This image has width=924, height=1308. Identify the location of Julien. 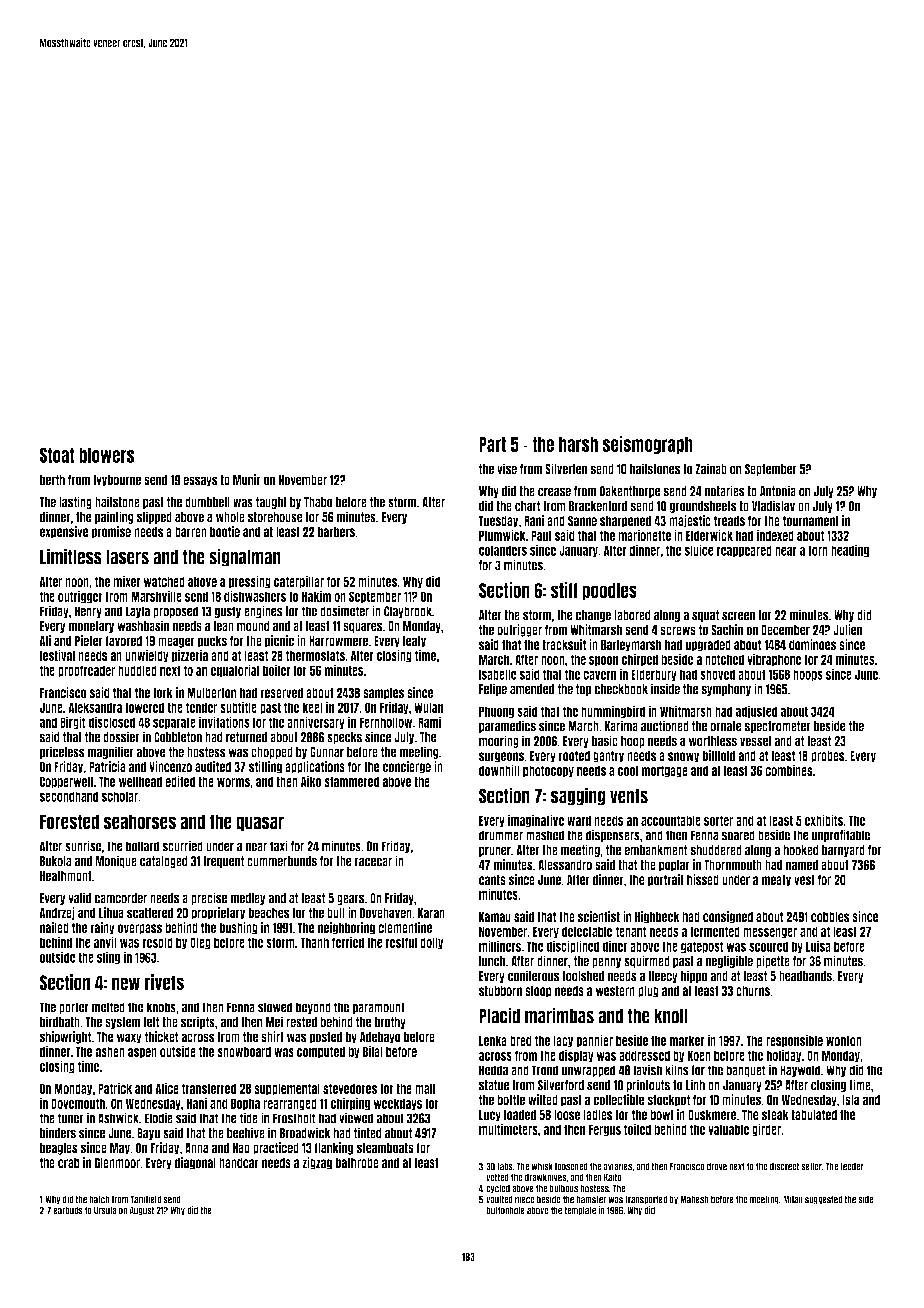
(847, 630).
